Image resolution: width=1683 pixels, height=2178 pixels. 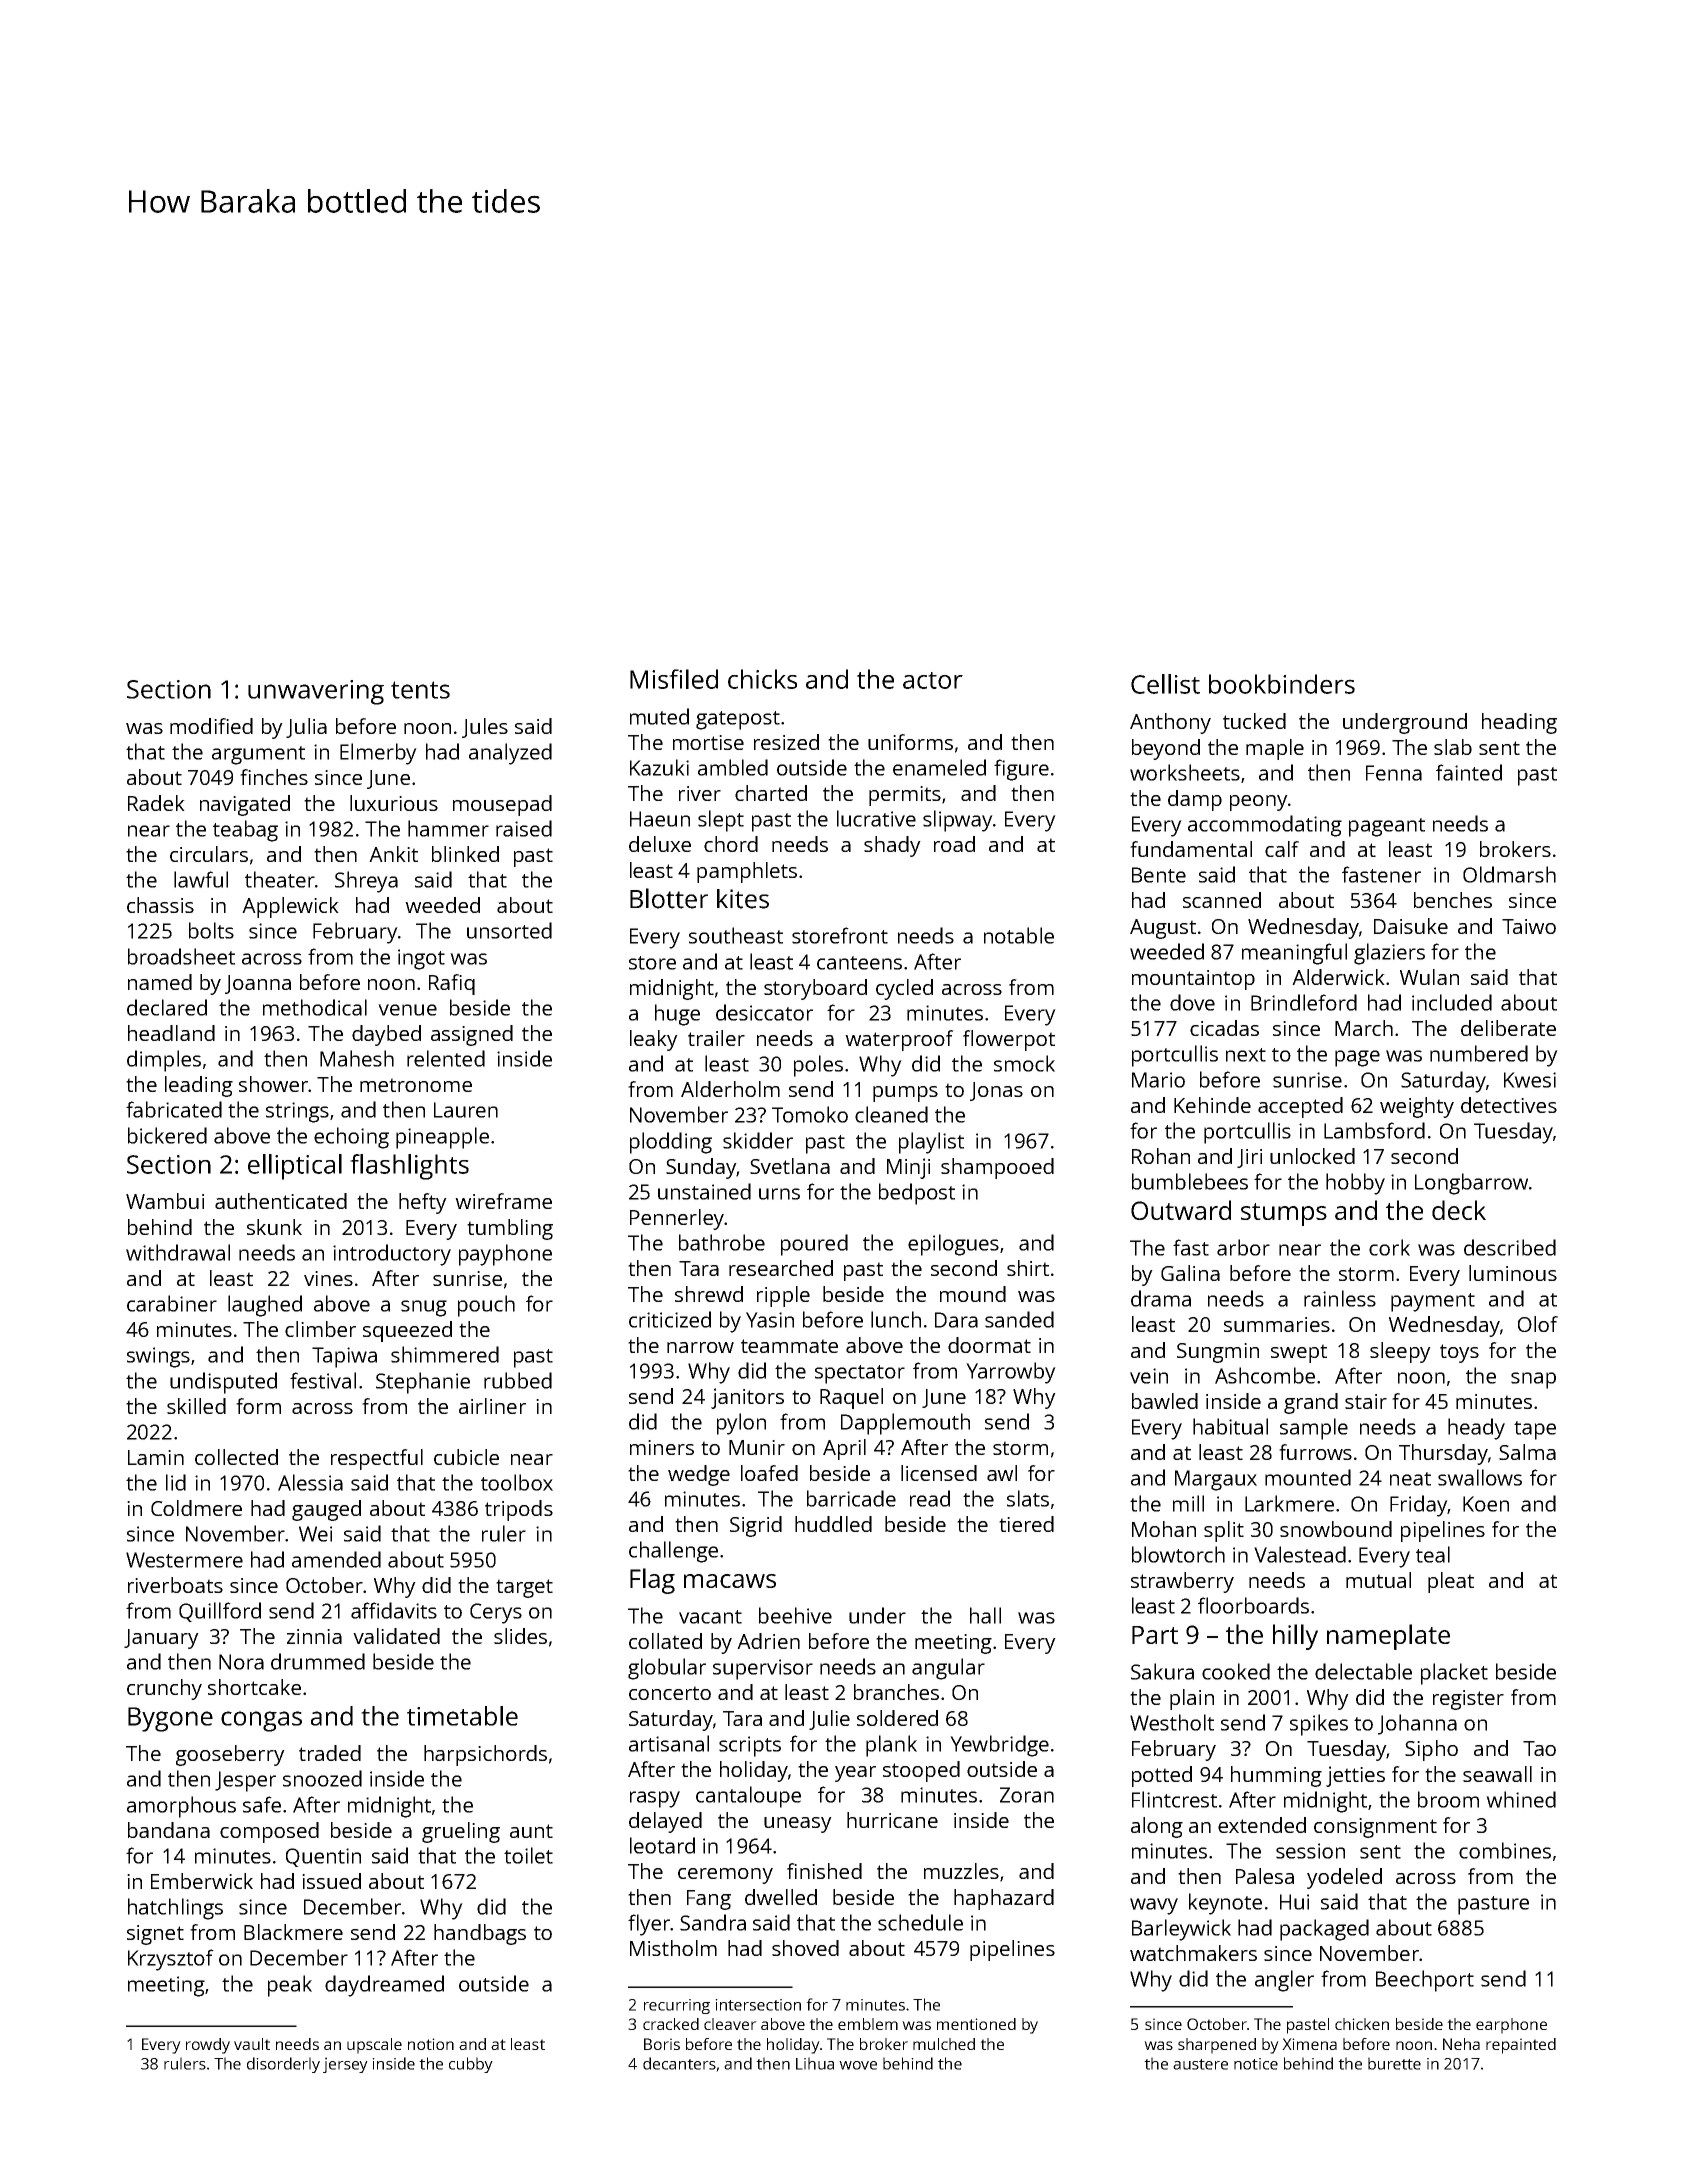 What do you see at coordinates (958, 821) in the page?
I see `slipway` at bounding box center [958, 821].
